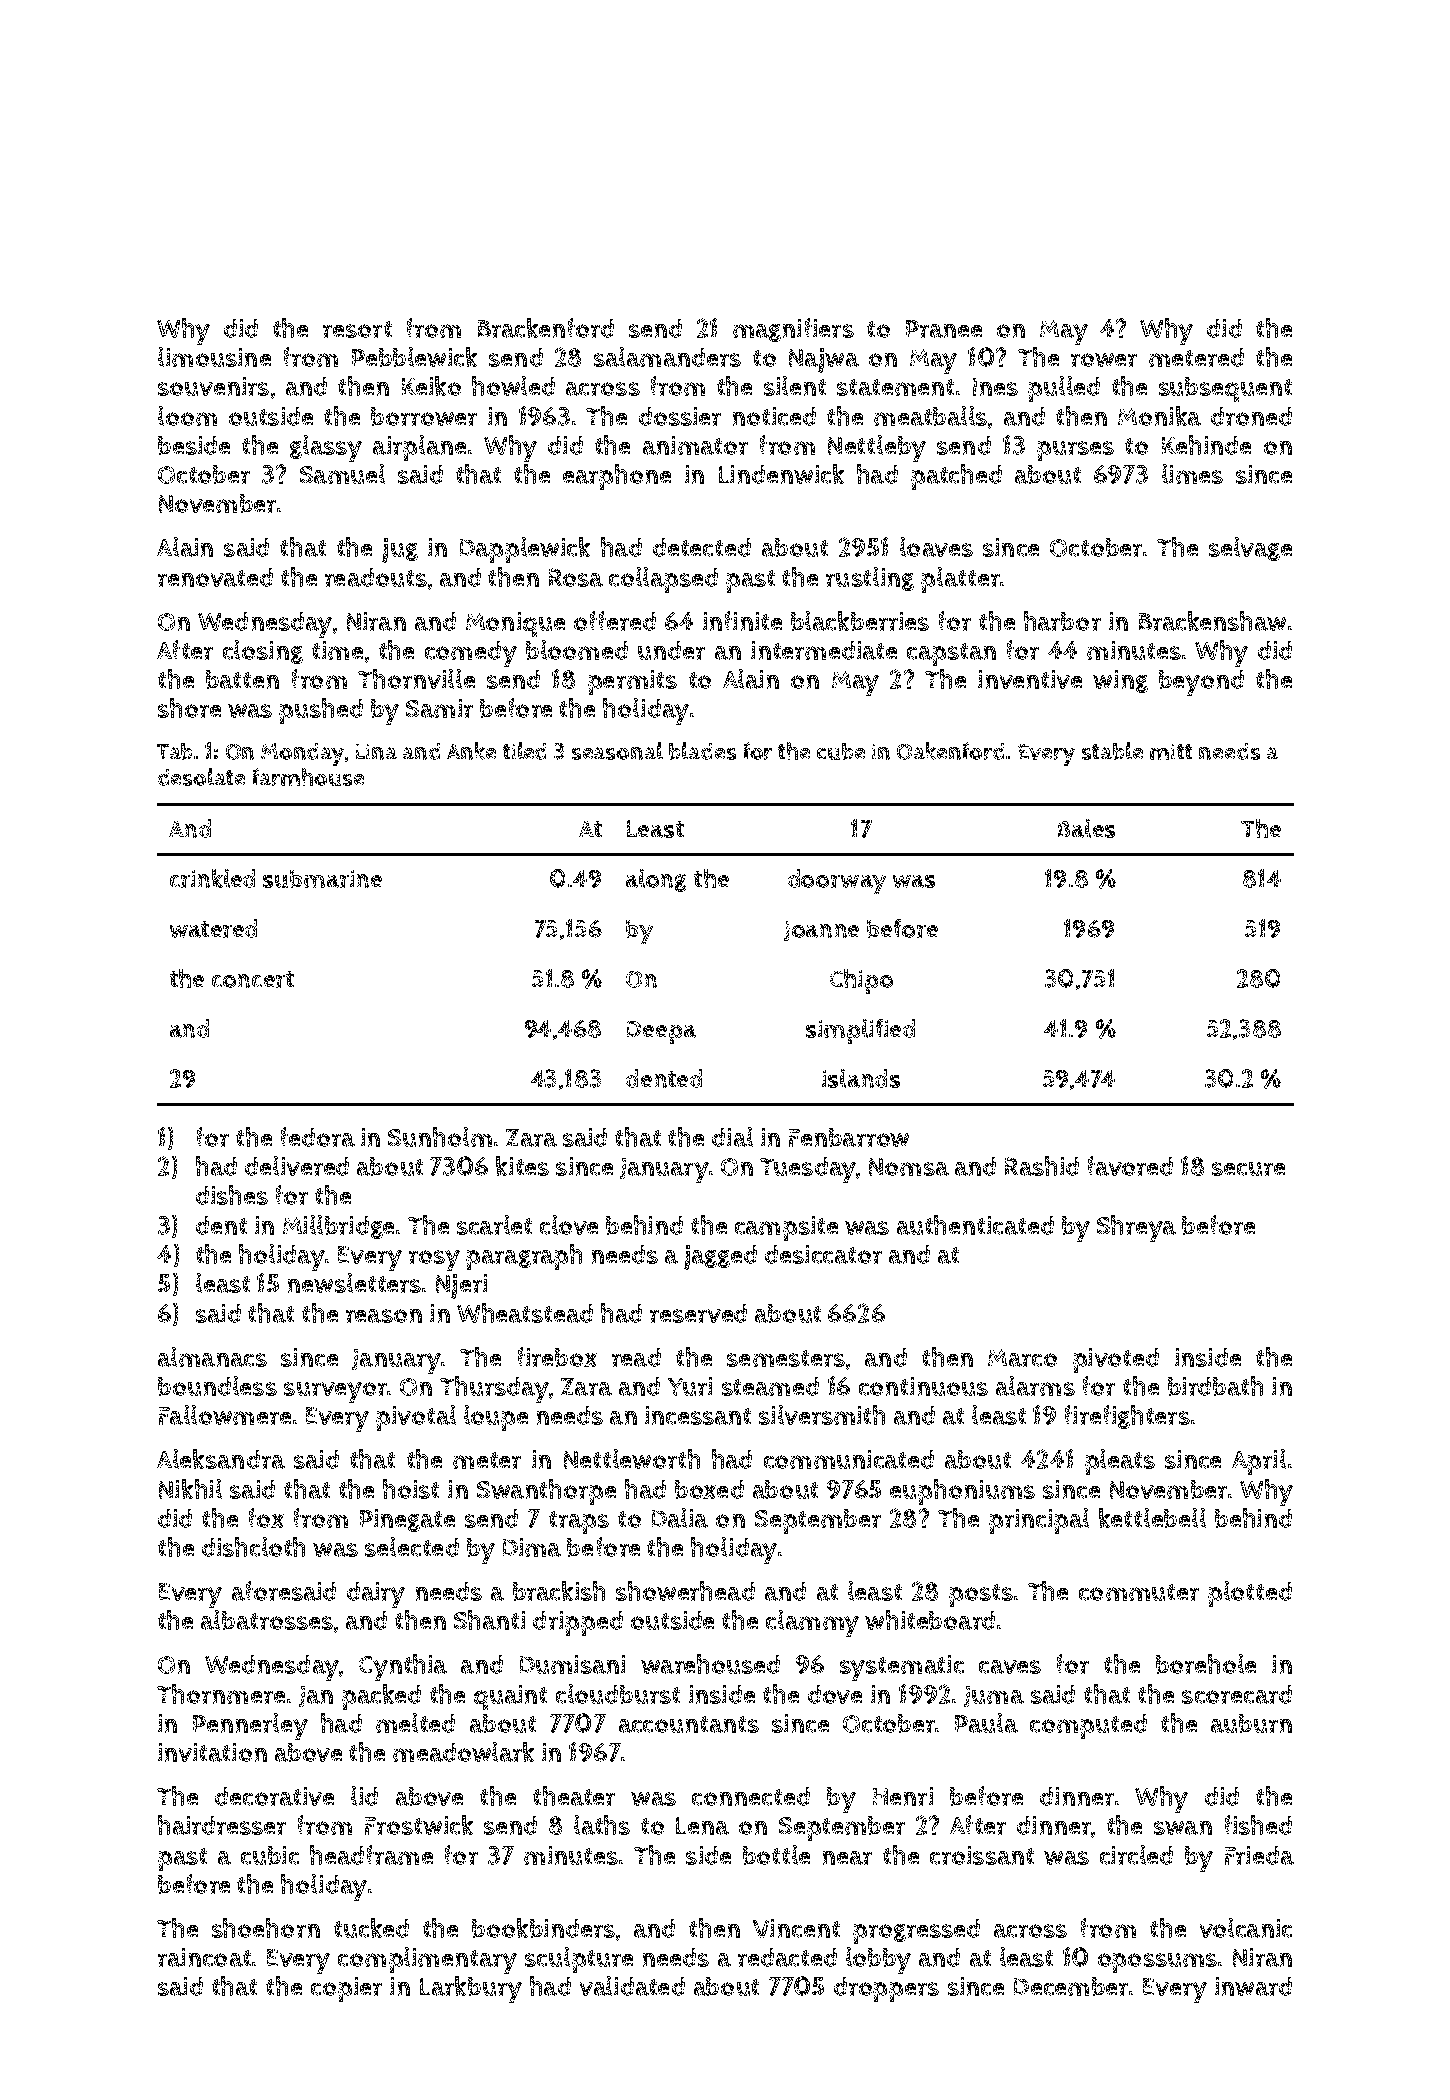 This screenshot has width=1450, height=2100. What do you see at coordinates (774, 416) in the screenshot?
I see `noticed` at bounding box center [774, 416].
